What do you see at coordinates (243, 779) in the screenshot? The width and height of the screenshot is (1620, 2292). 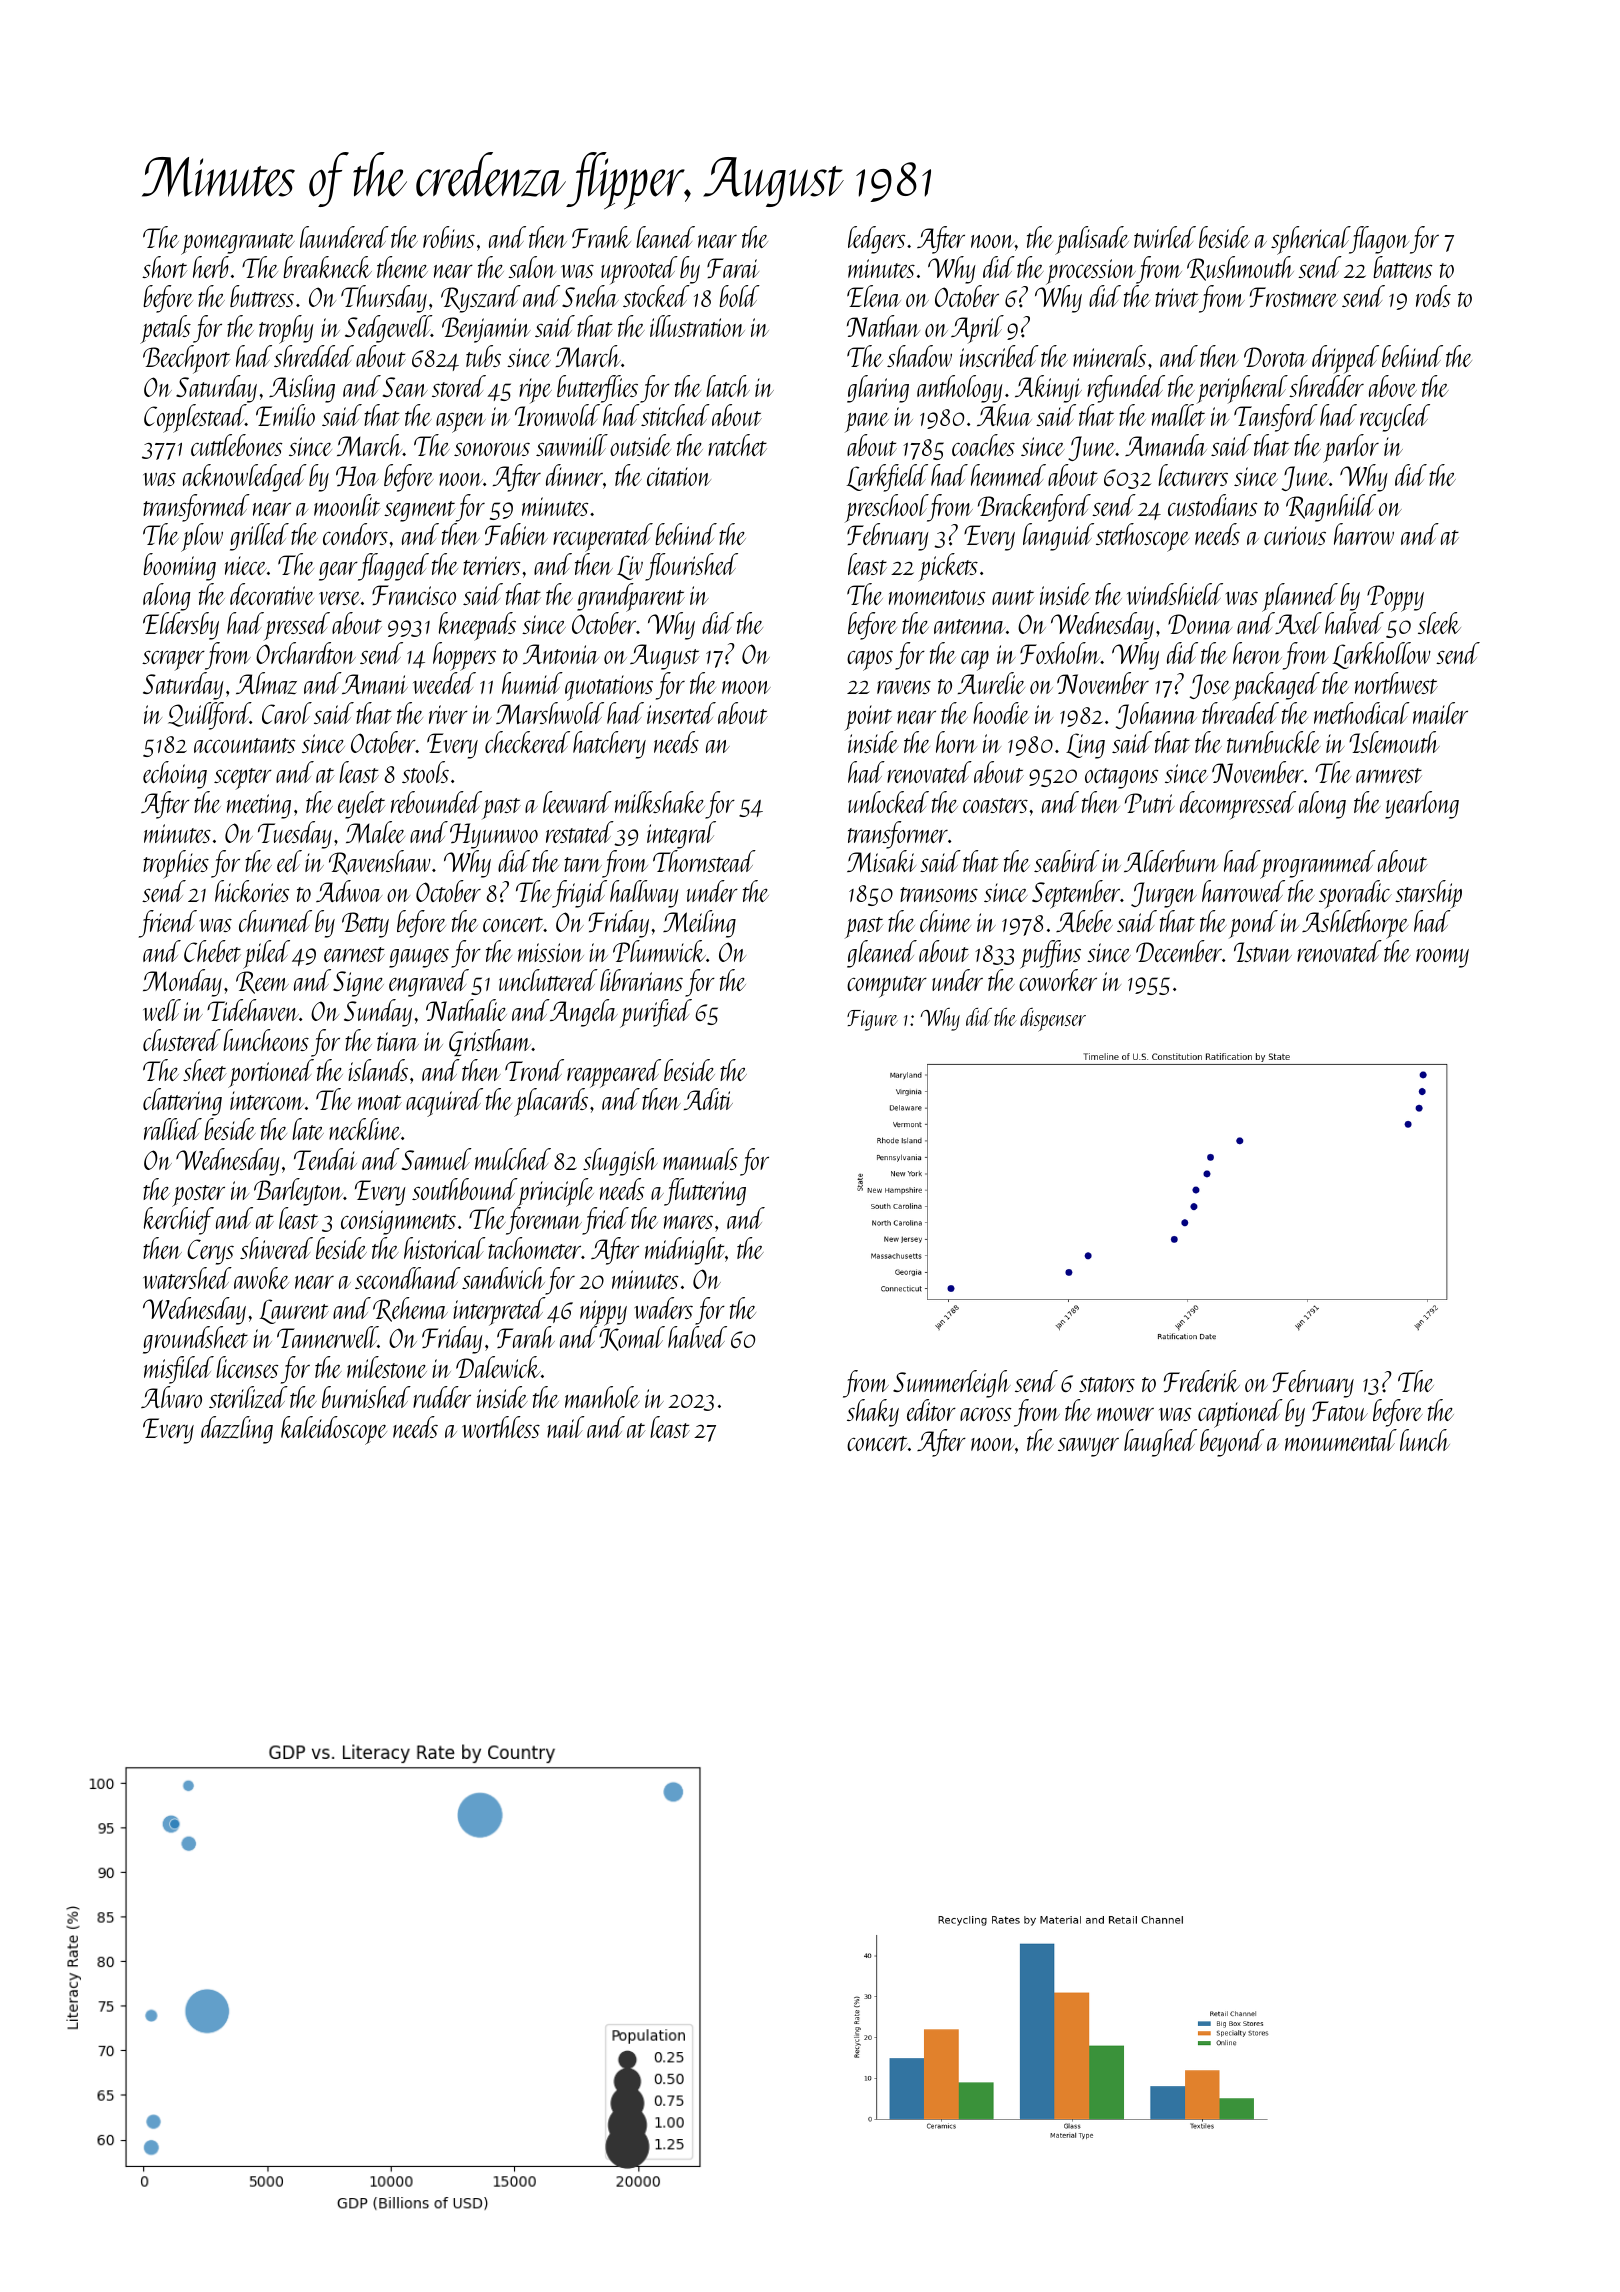 I see `scepter` at bounding box center [243, 779].
